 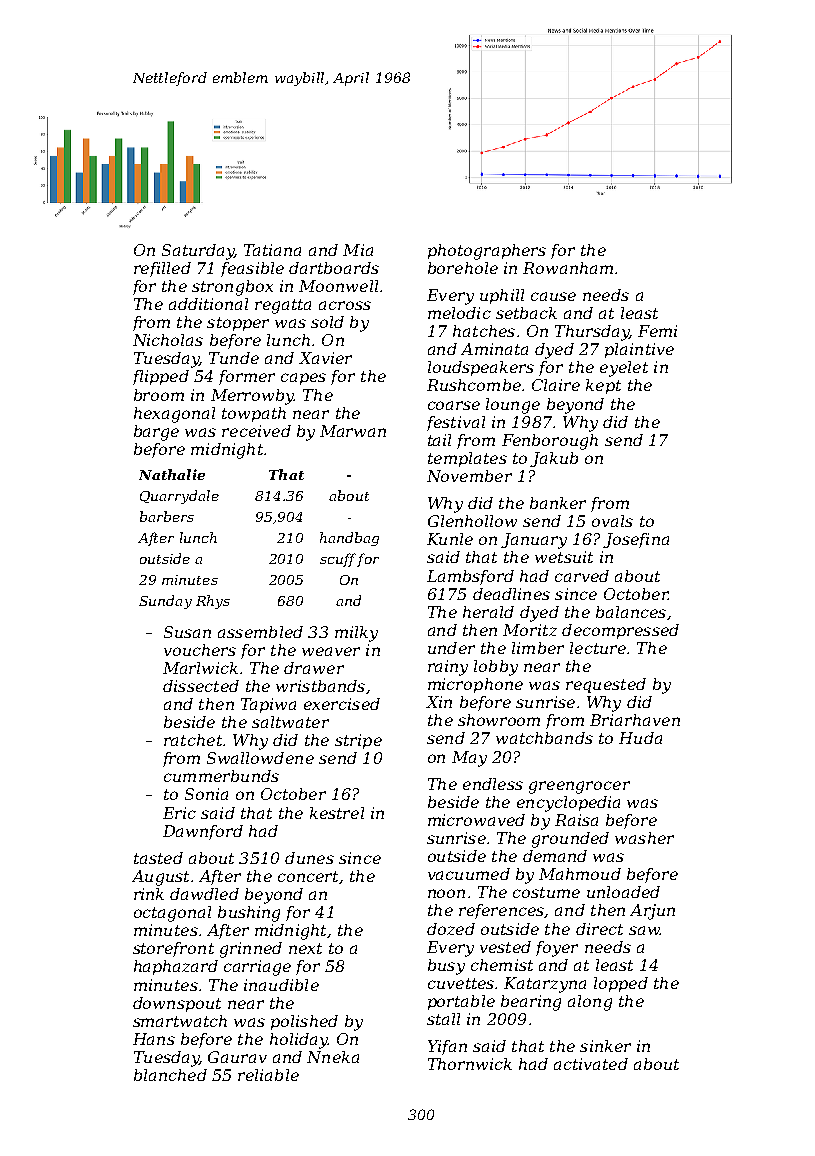 What do you see at coordinates (568, 268) in the screenshot?
I see `Rowanham` at bounding box center [568, 268].
